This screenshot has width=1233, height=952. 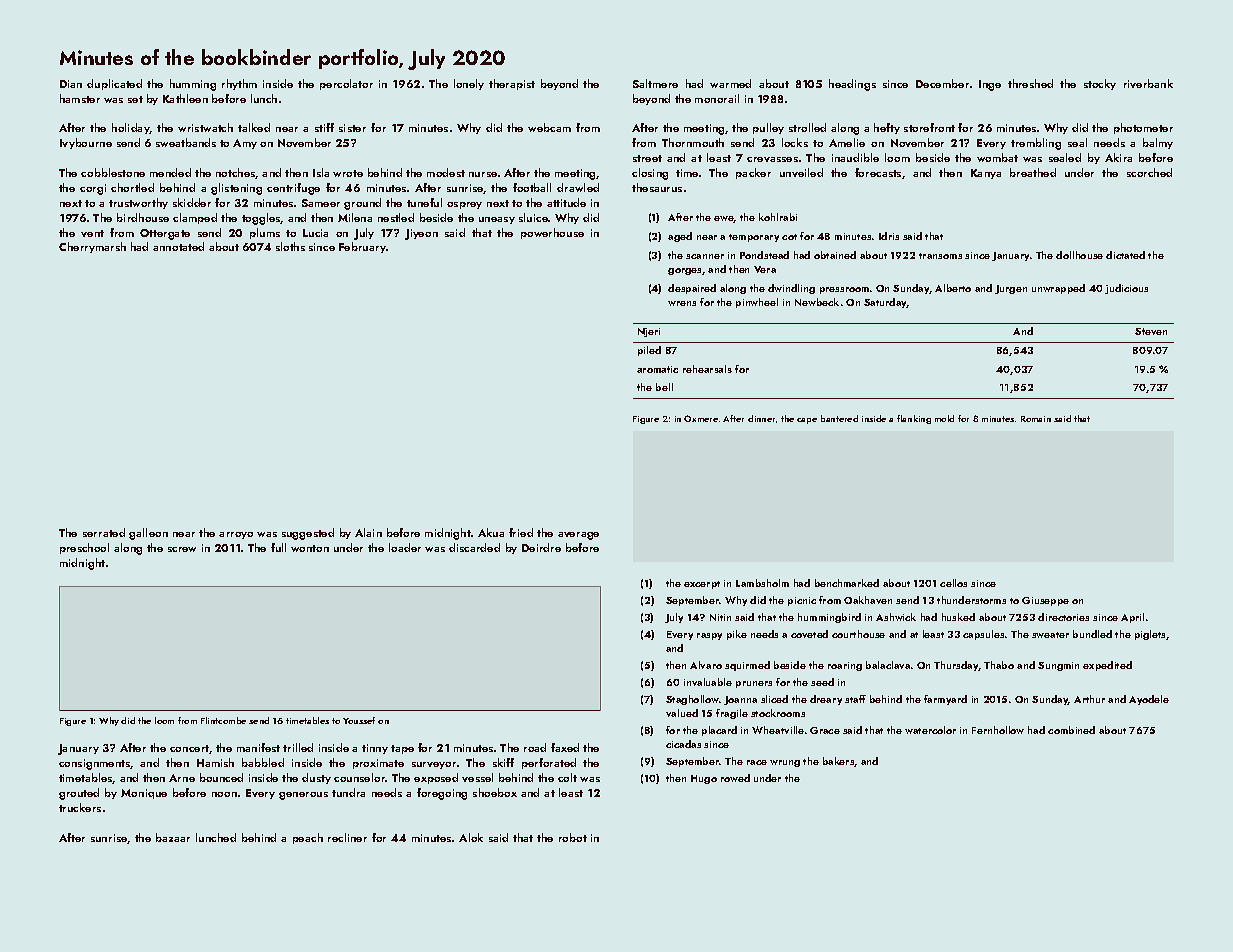 I want to click on discarded, so click(x=474, y=547).
